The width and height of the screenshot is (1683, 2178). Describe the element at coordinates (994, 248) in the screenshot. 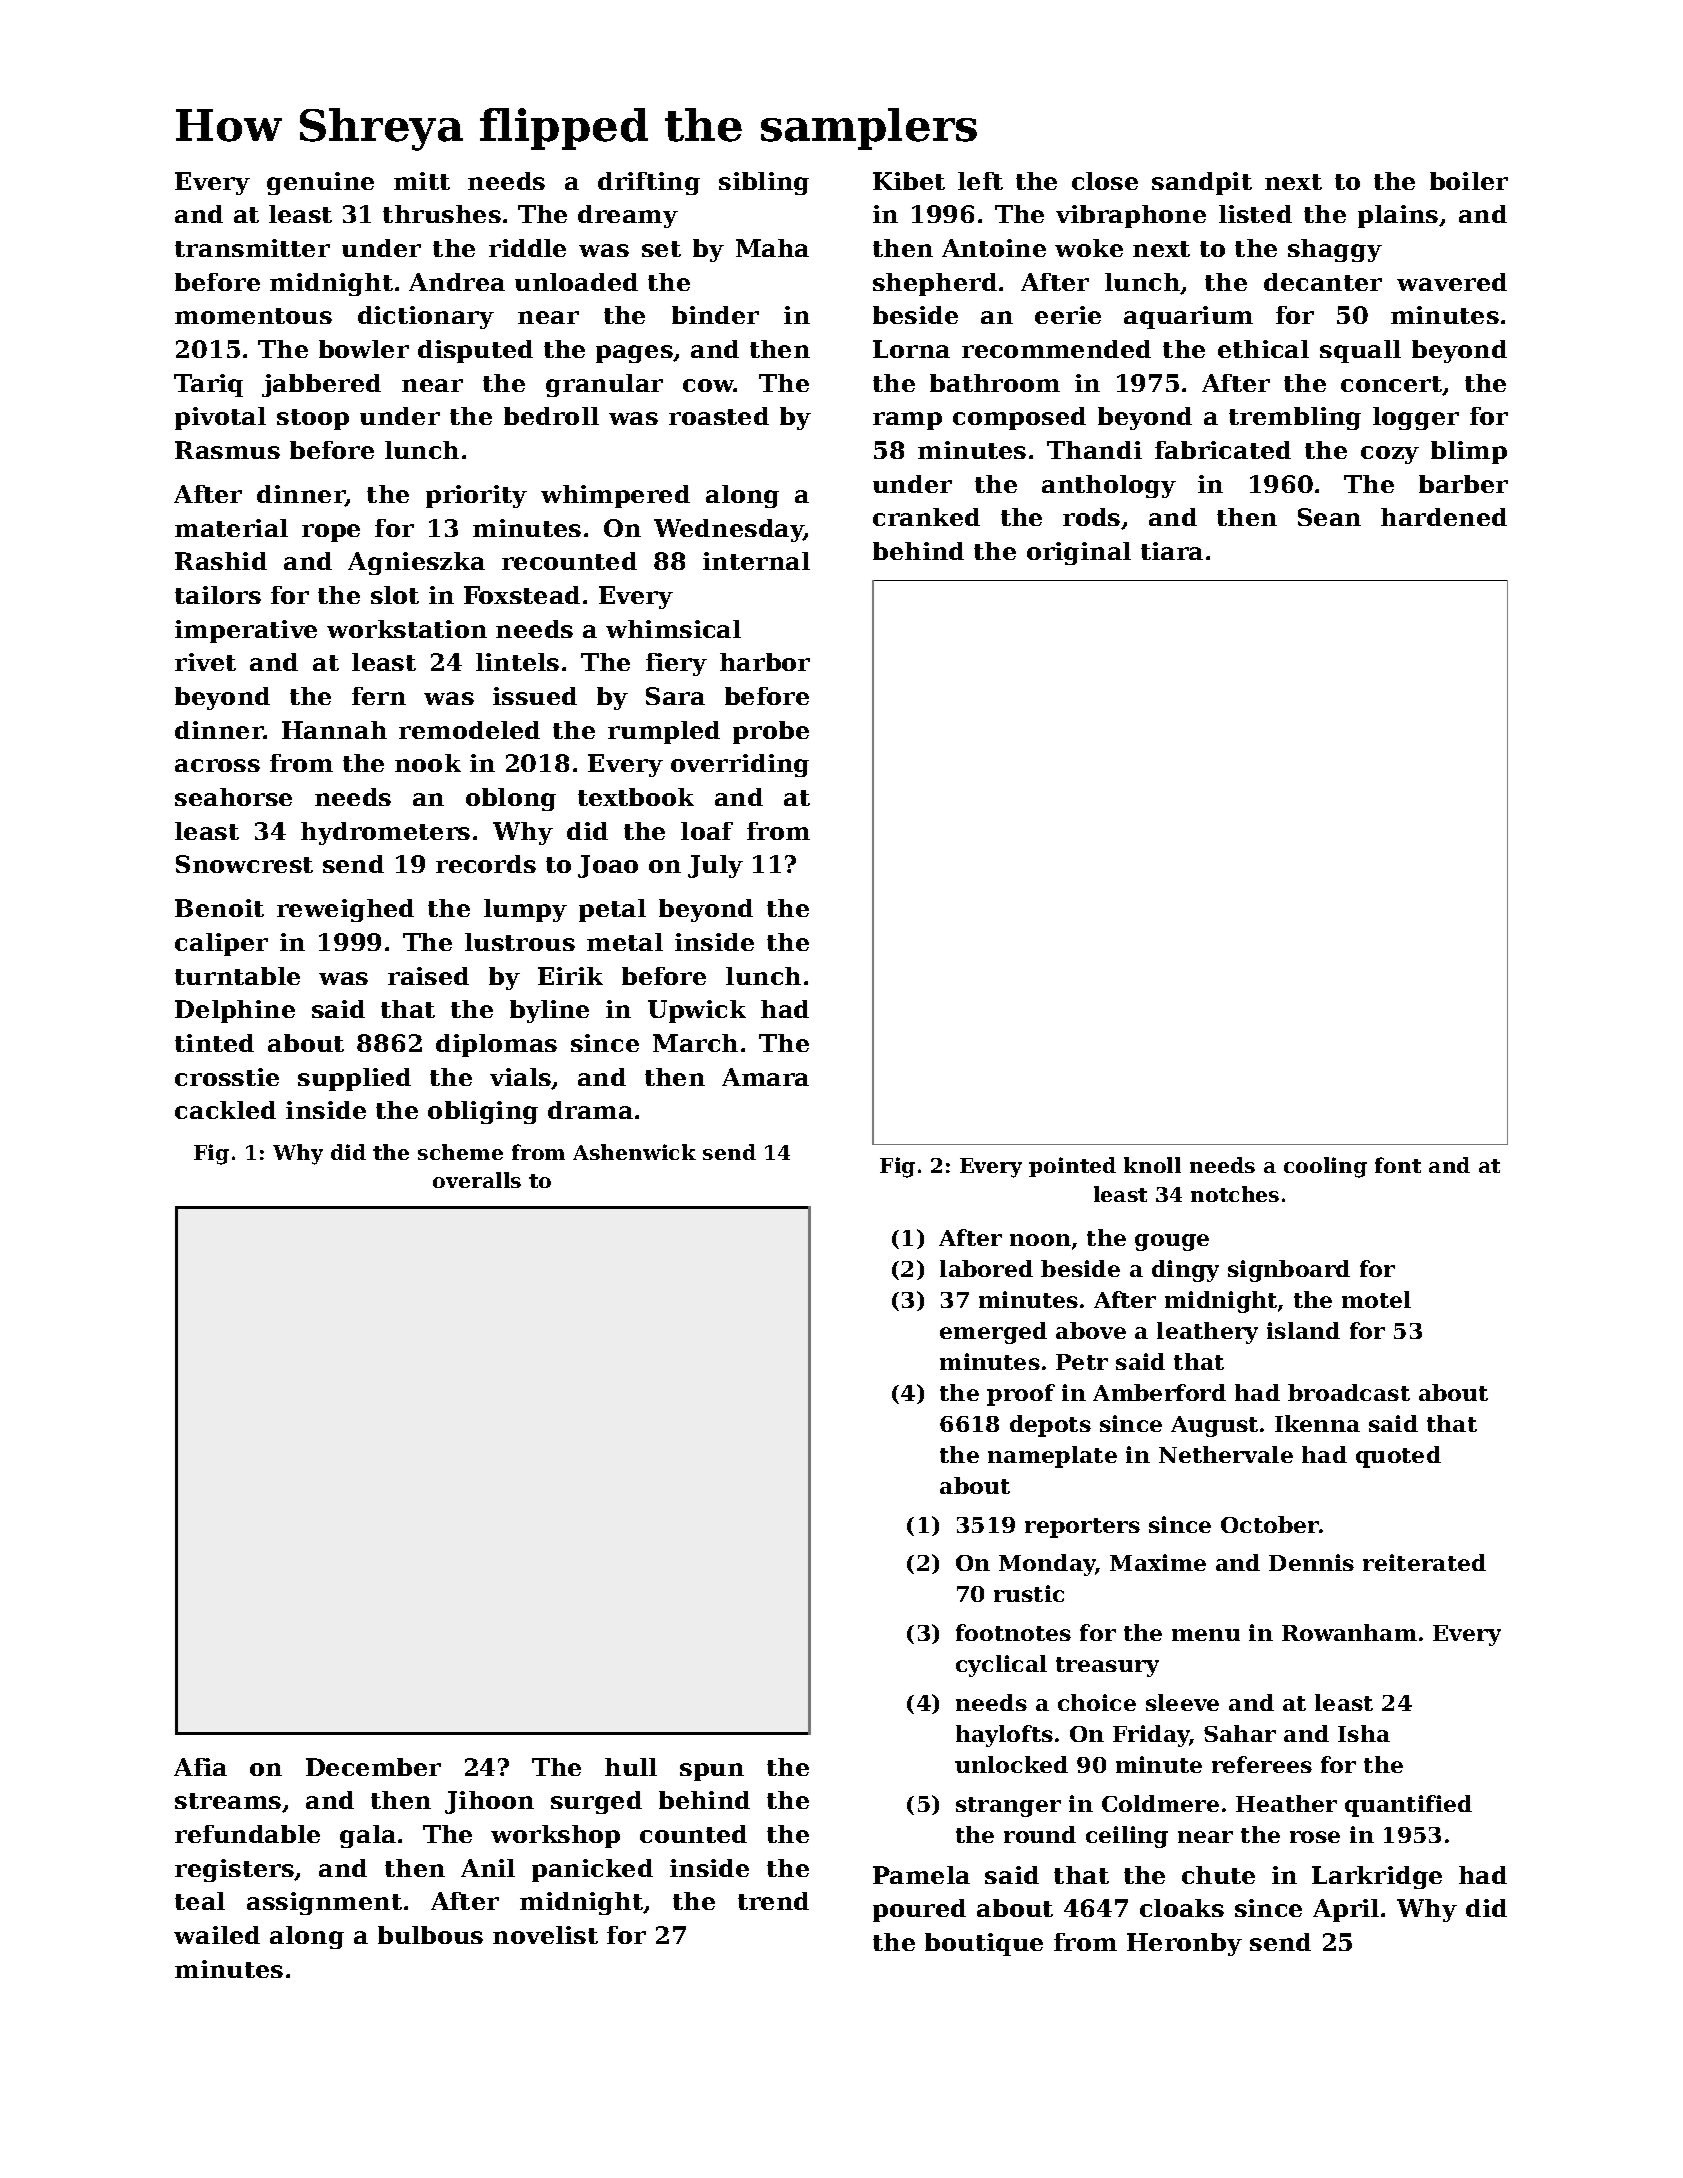

I see `Antoine` at that location.
